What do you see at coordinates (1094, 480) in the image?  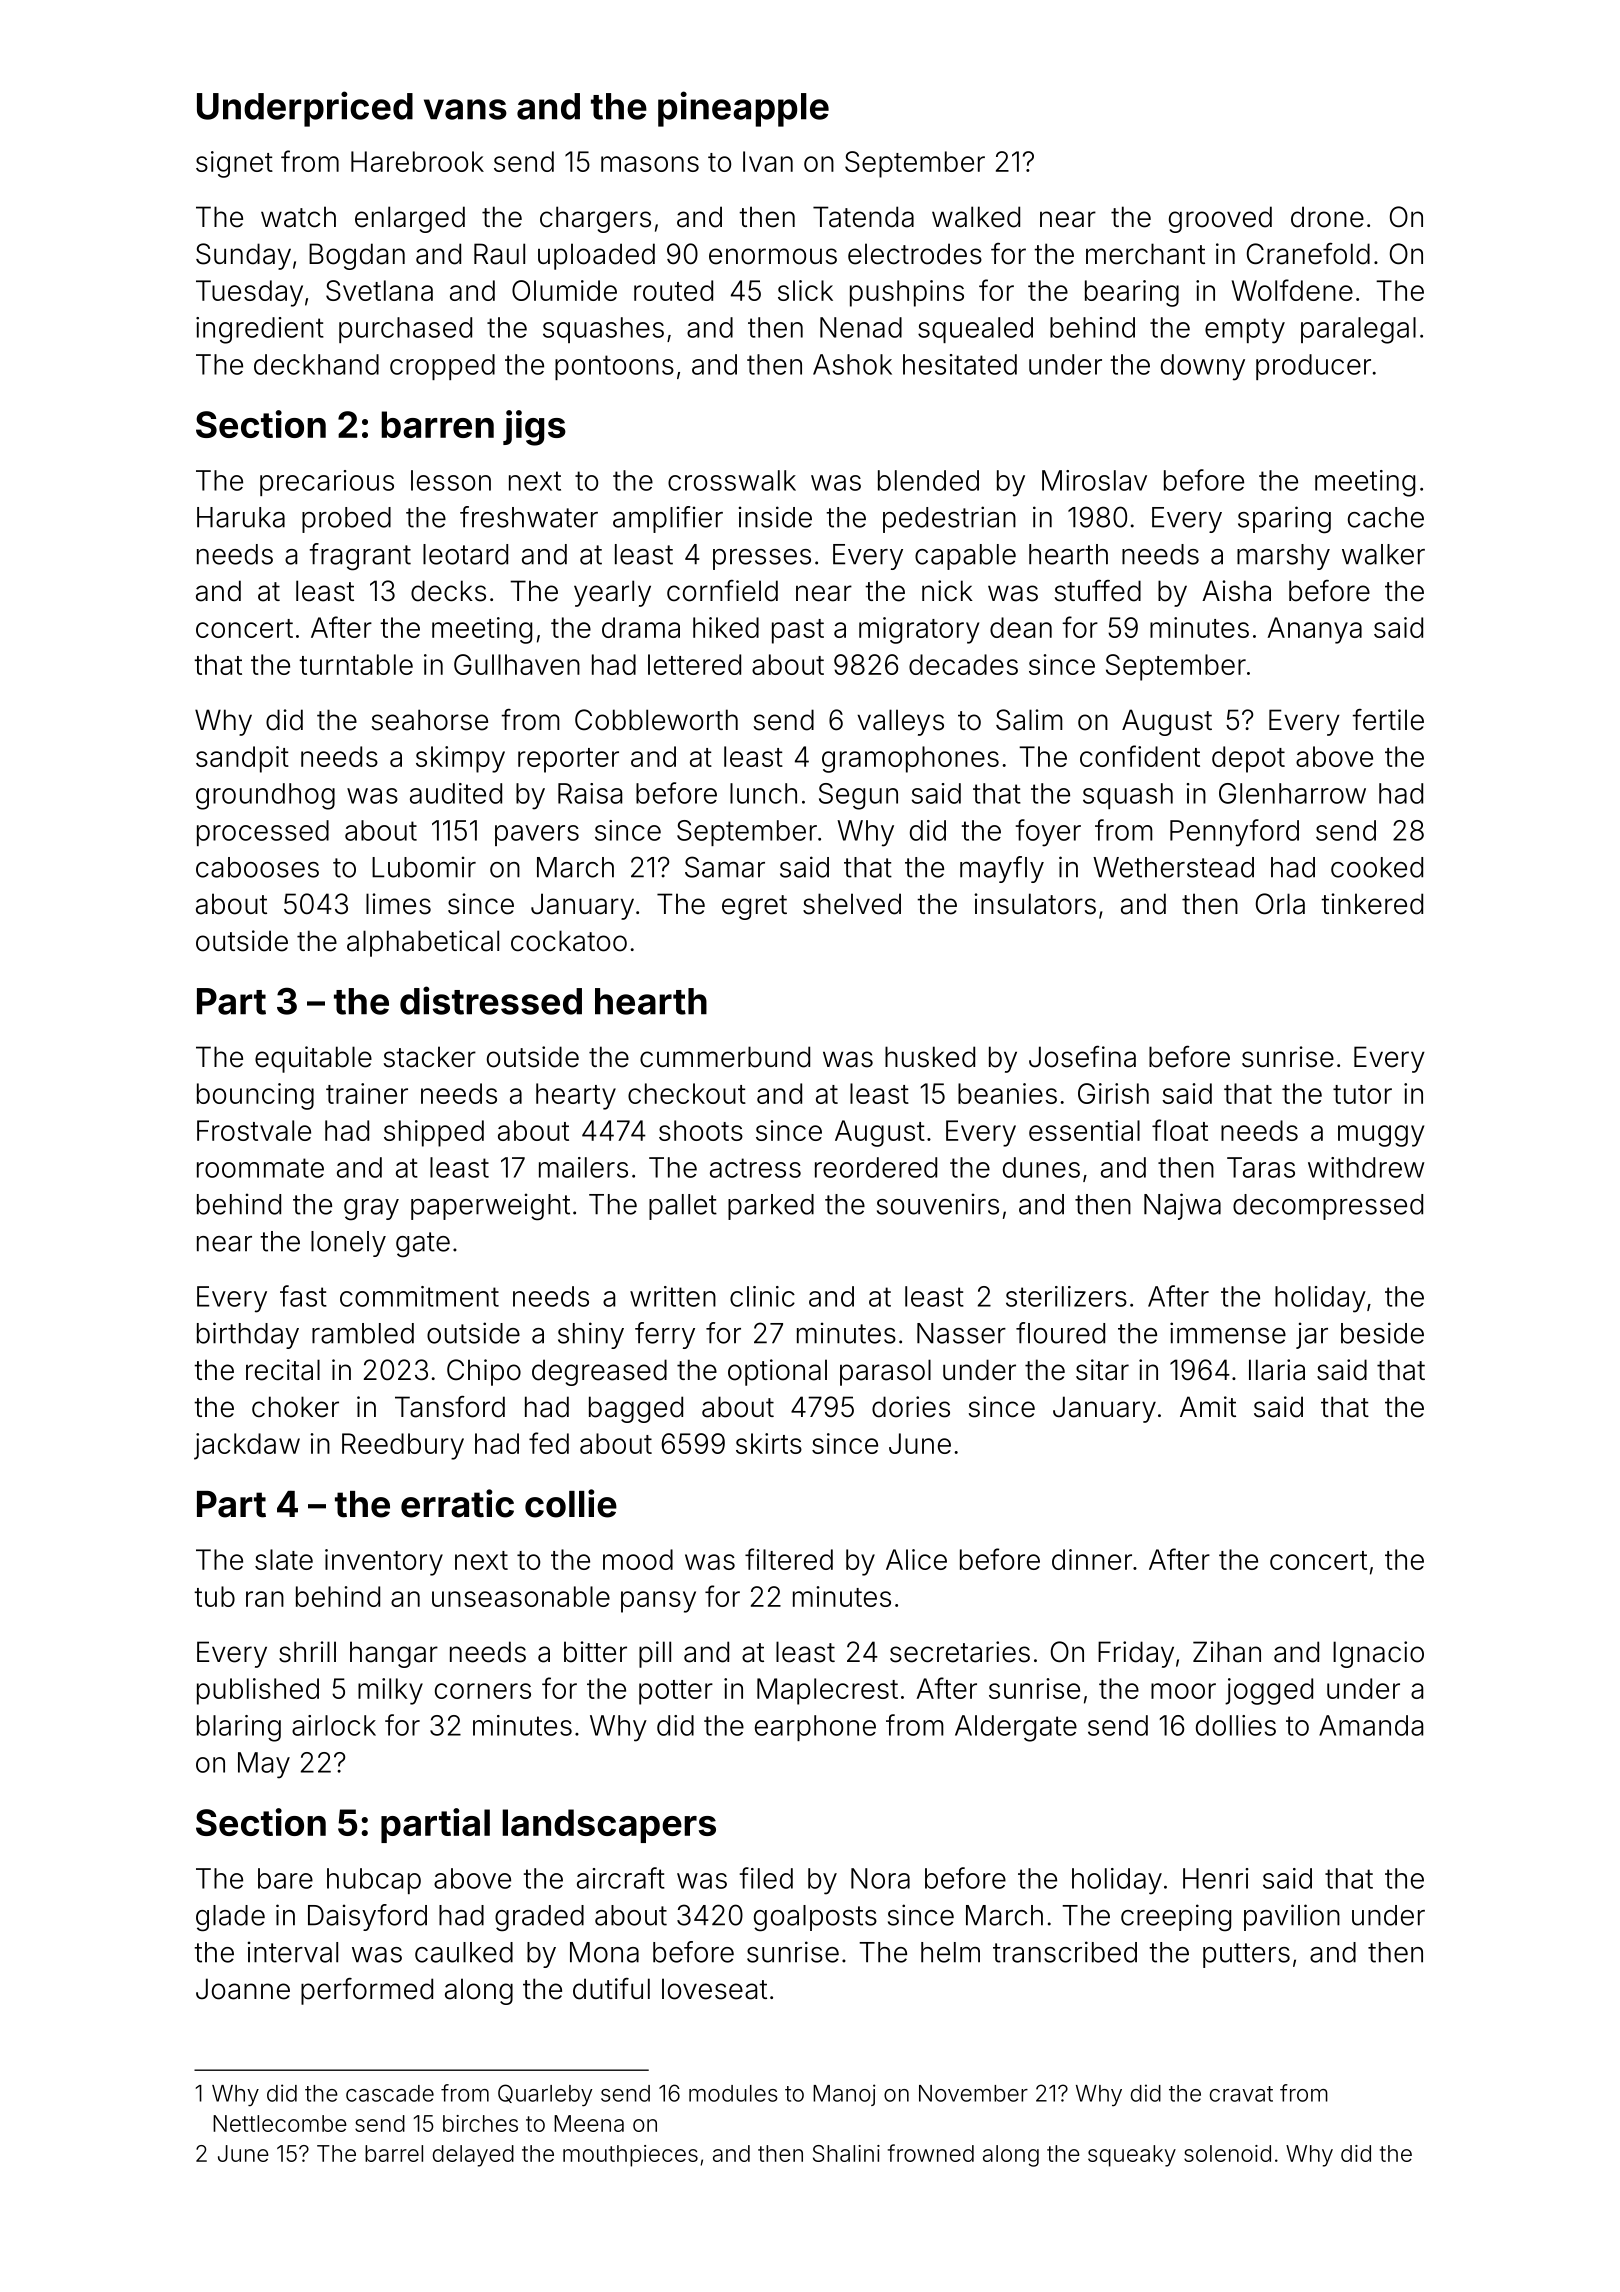 I see `Miroslav` at bounding box center [1094, 480].
